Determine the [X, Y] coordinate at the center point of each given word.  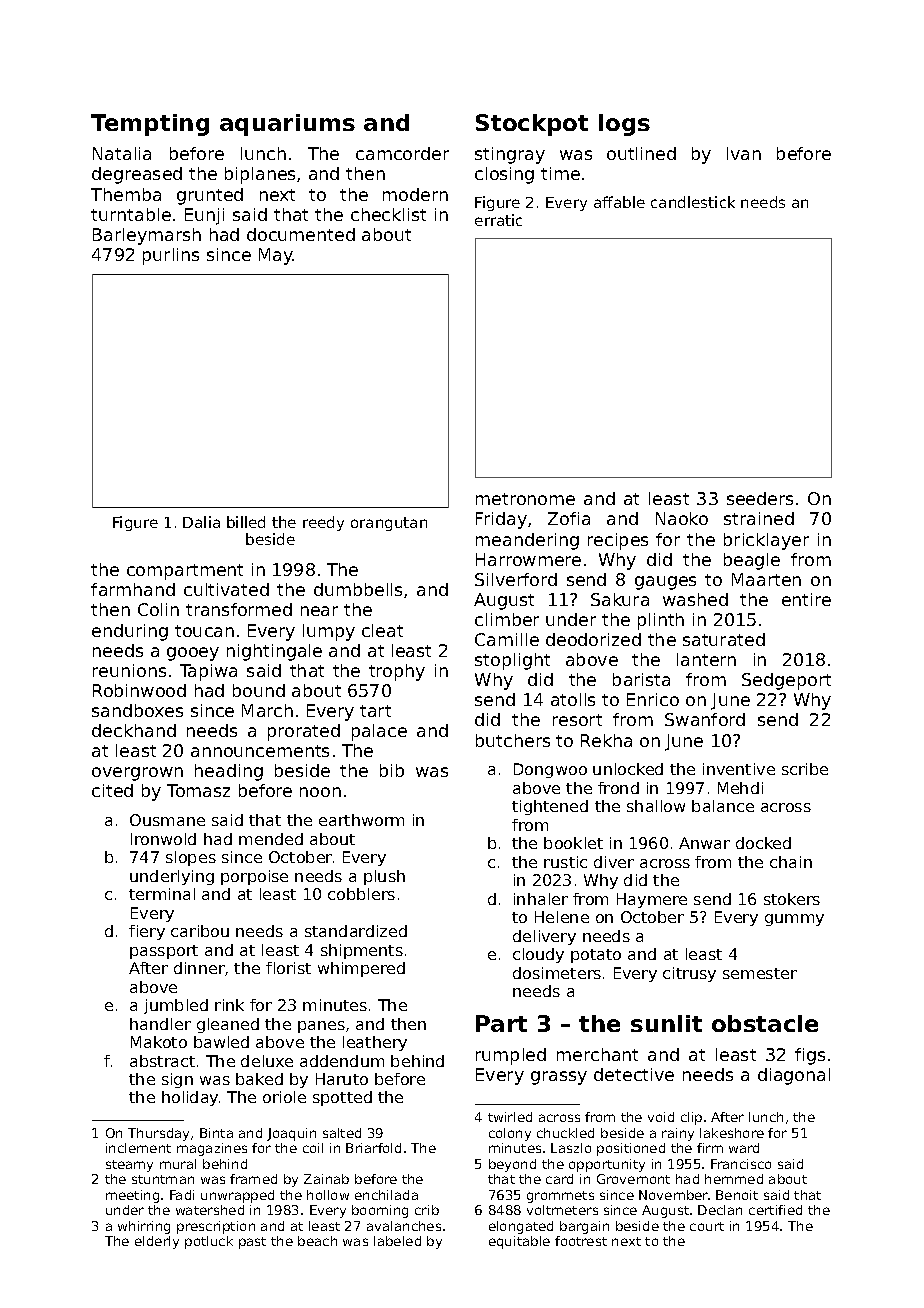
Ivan [744, 153]
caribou [200, 931]
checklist [388, 214]
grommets [560, 1197]
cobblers [361, 894]
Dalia [201, 522]
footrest [581, 1241]
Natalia [122, 153]
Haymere [652, 900]
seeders [760, 498]
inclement [138, 1148]
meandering [527, 541]
